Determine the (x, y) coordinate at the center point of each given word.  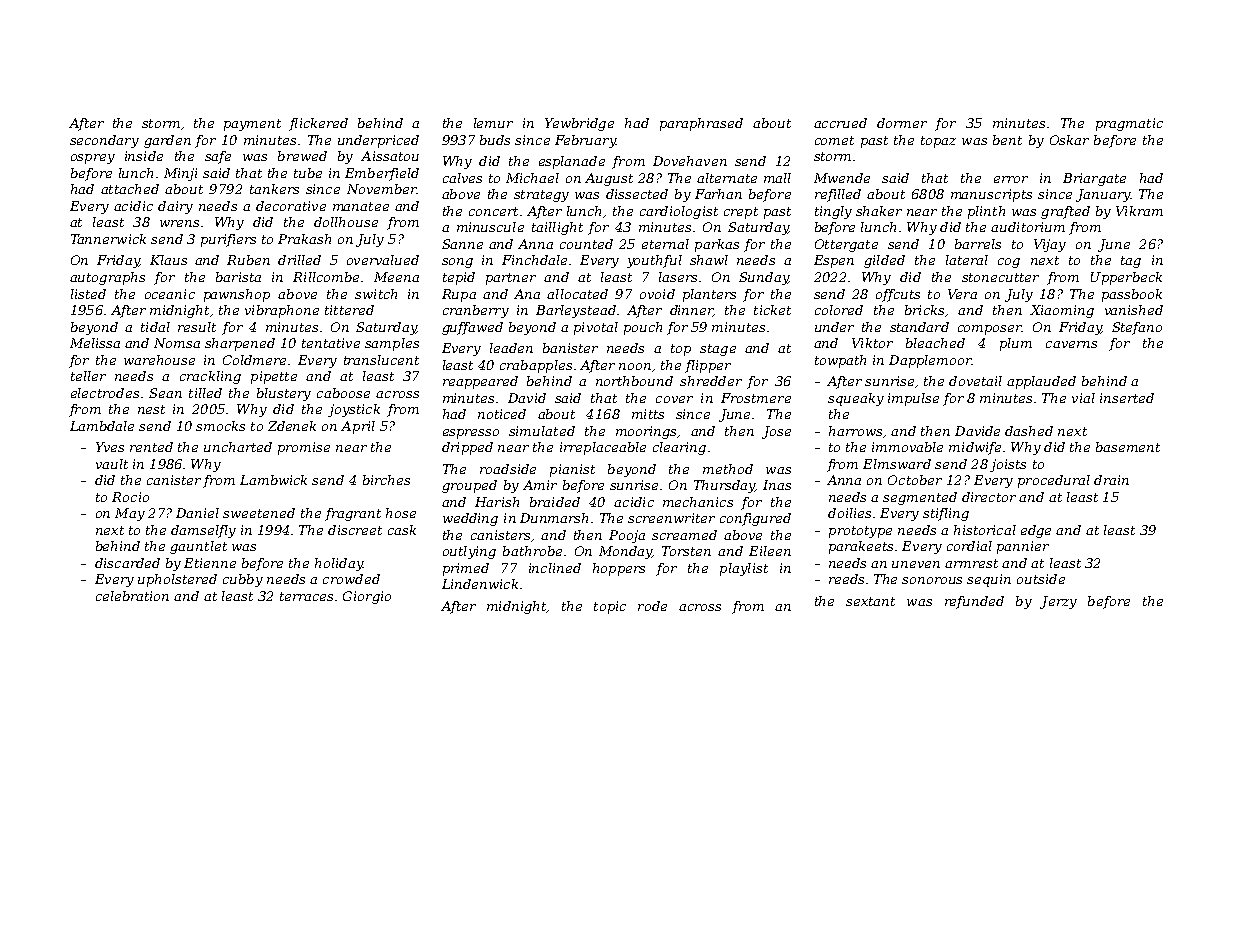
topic (610, 607)
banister (570, 348)
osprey (93, 159)
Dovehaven (690, 161)
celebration (132, 596)
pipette (274, 377)
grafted (1065, 212)
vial (1083, 398)
